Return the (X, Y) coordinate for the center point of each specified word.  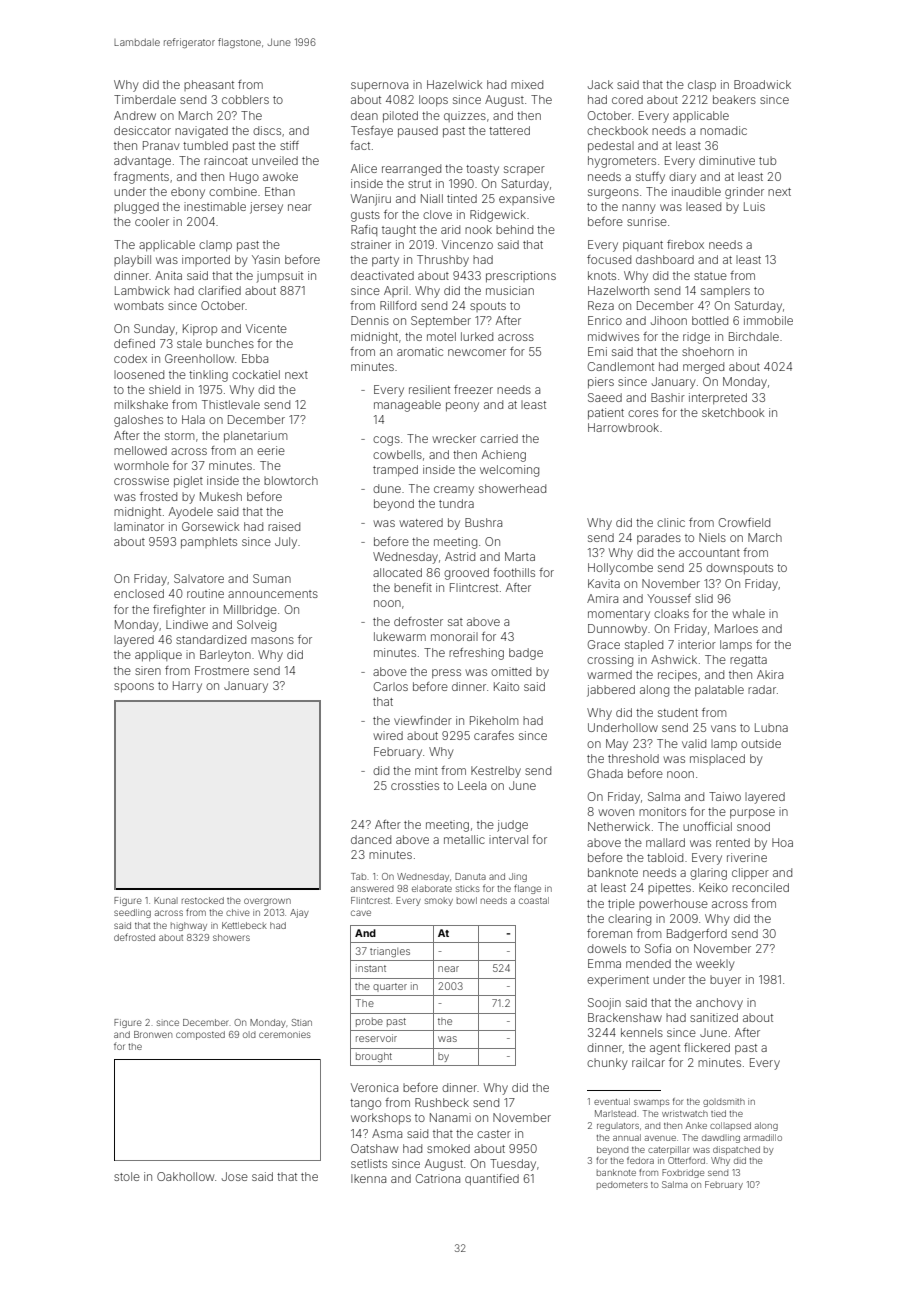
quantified (492, 1180)
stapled (644, 646)
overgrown (267, 902)
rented (733, 842)
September (441, 322)
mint (426, 770)
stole (127, 1176)
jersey (266, 208)
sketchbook (733, 412)
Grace (604, 644)
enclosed (139, 593)
